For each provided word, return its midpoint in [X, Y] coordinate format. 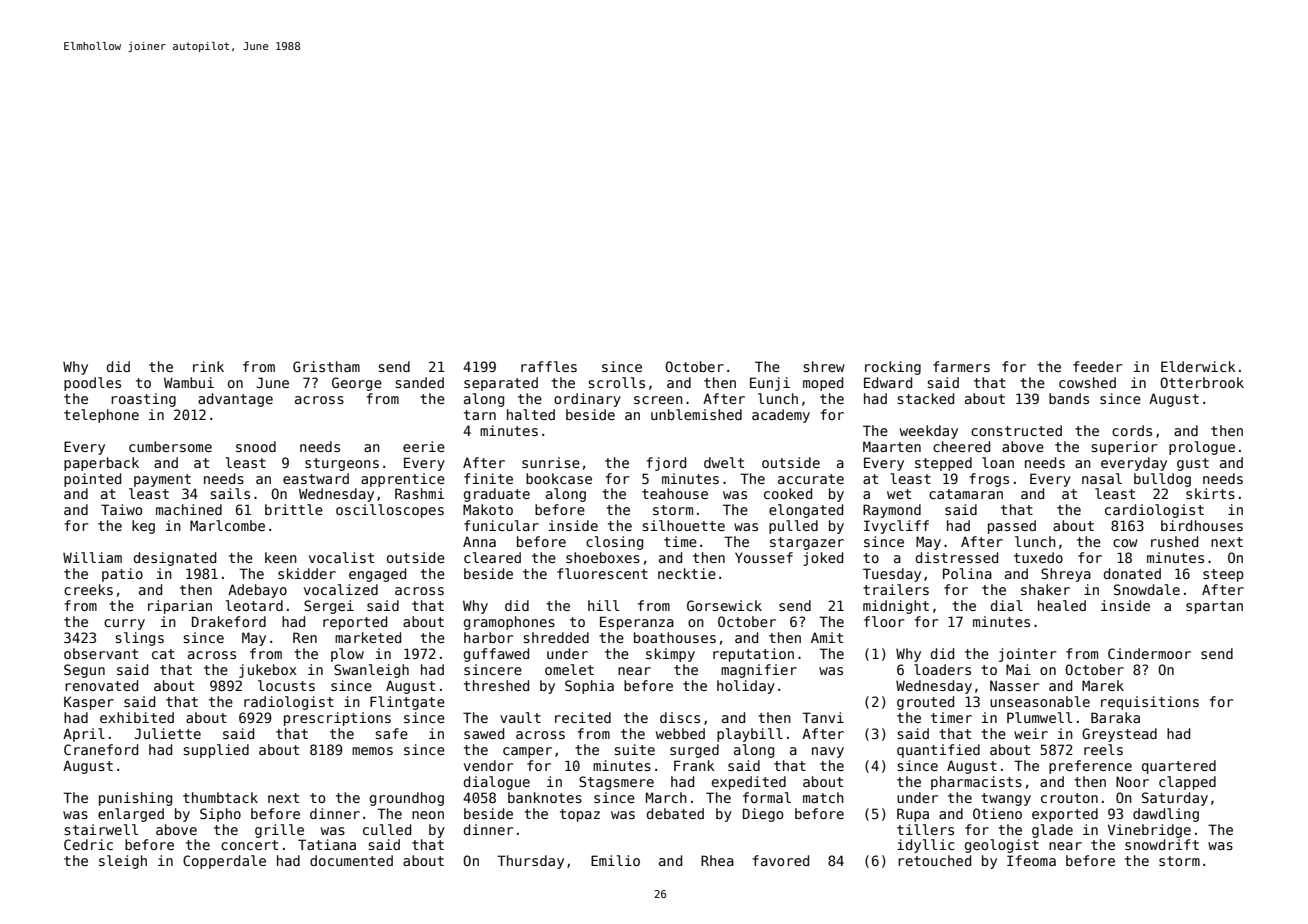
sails [230, 493]
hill [603, 605]
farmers [961, 366]
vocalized [341, 589]
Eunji [770, 384]
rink [208, 366]
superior [1124, 448]
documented [351, 860]
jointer [1027, 655]
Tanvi [823, 717]
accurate [811, 479]
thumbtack [220, 797]
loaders [942, 669]
